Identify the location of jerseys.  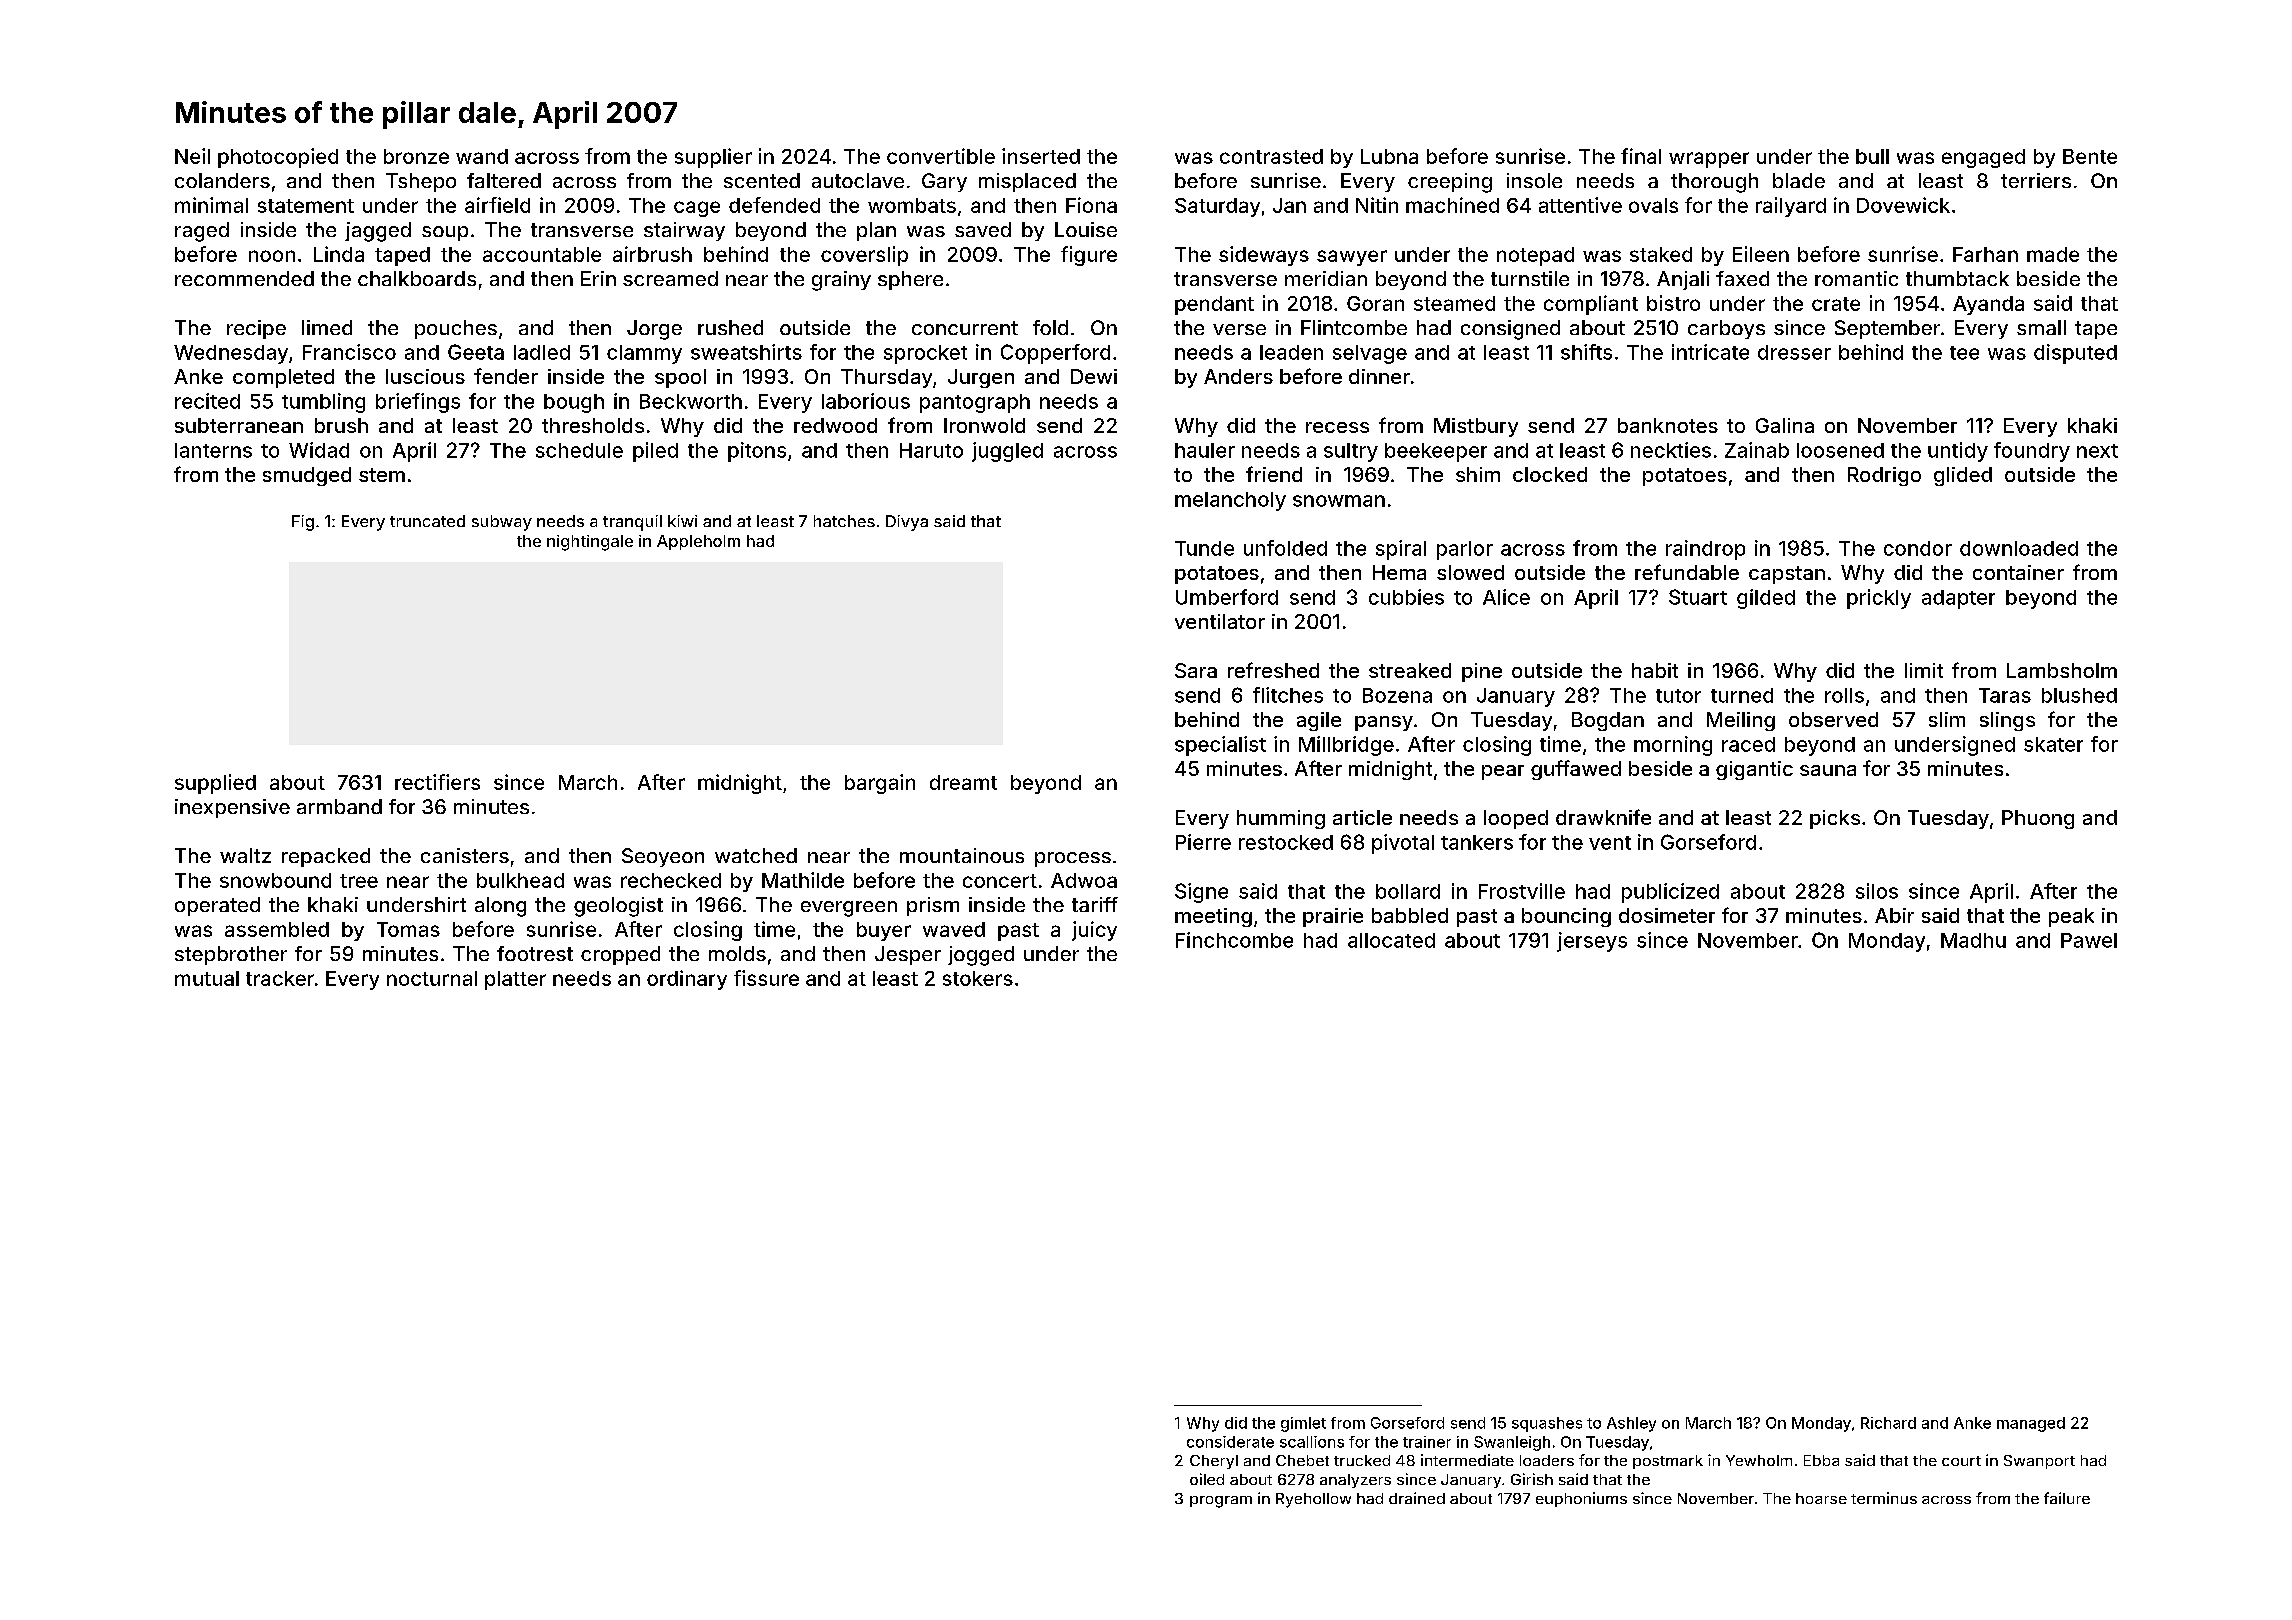
(1592, 942).
